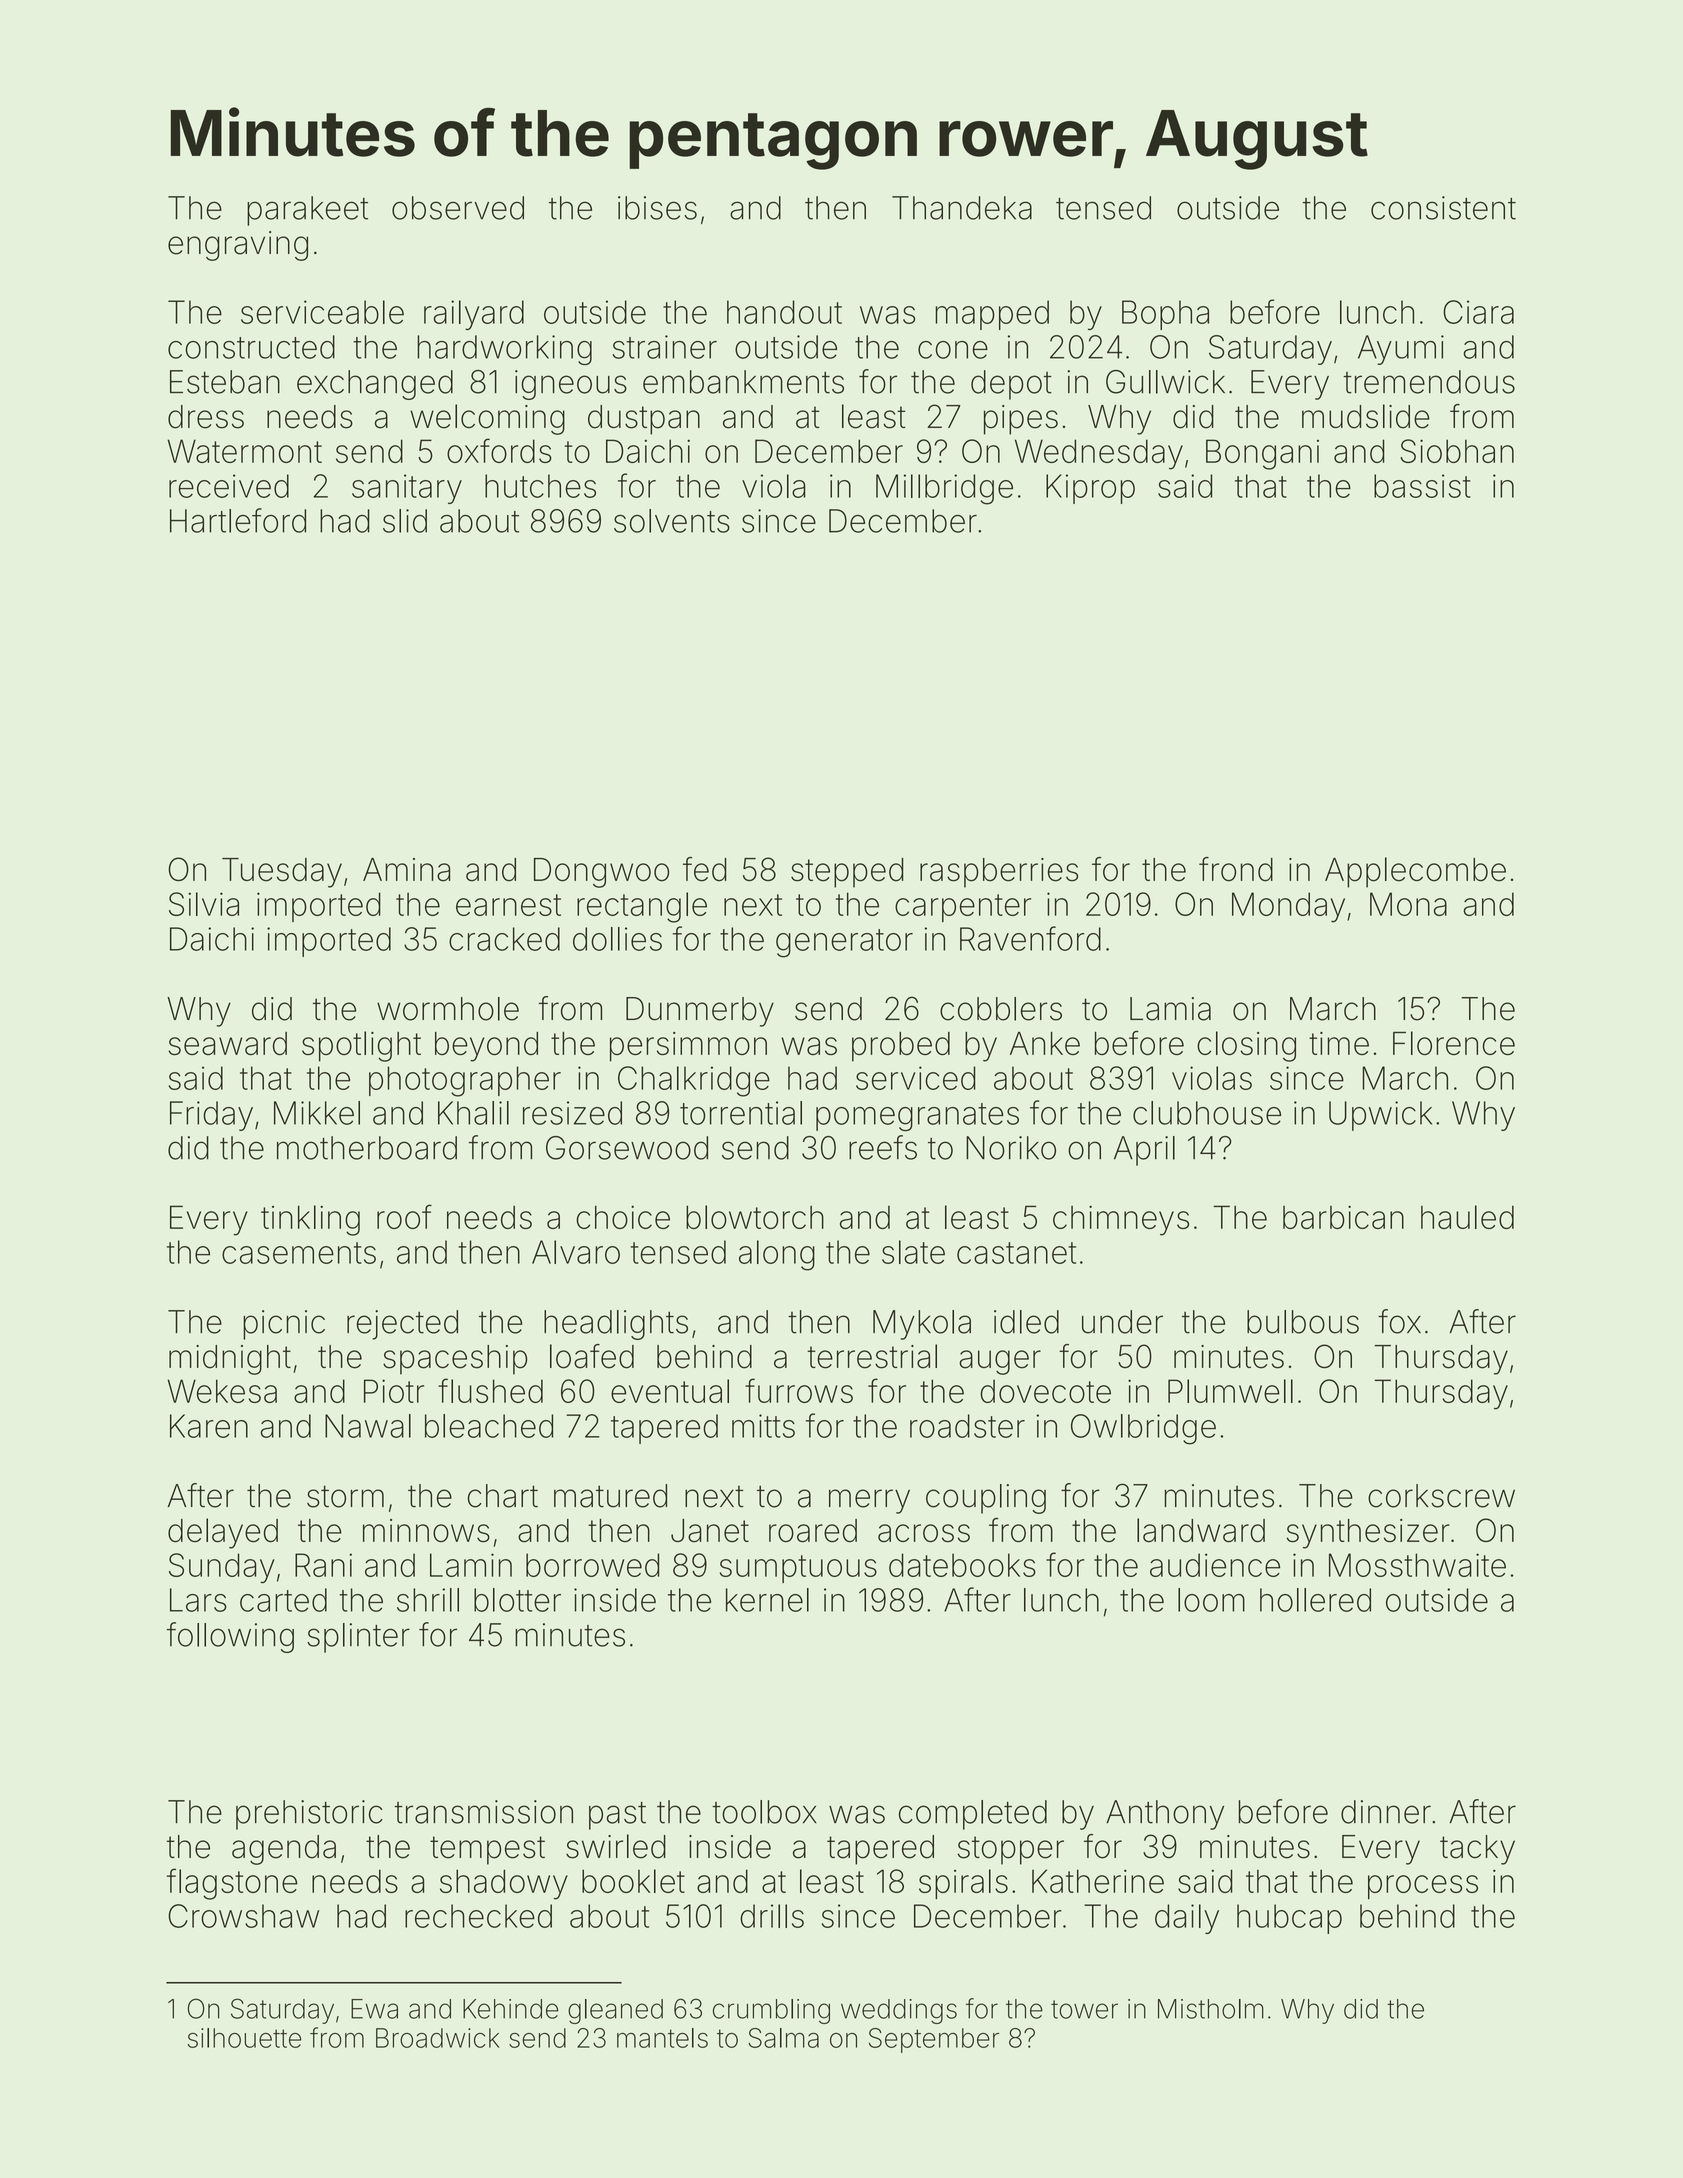  What do you see at coordinates (1090, 489) in the image?
I see `Kiprop` at bounding box center [1090, 489].
